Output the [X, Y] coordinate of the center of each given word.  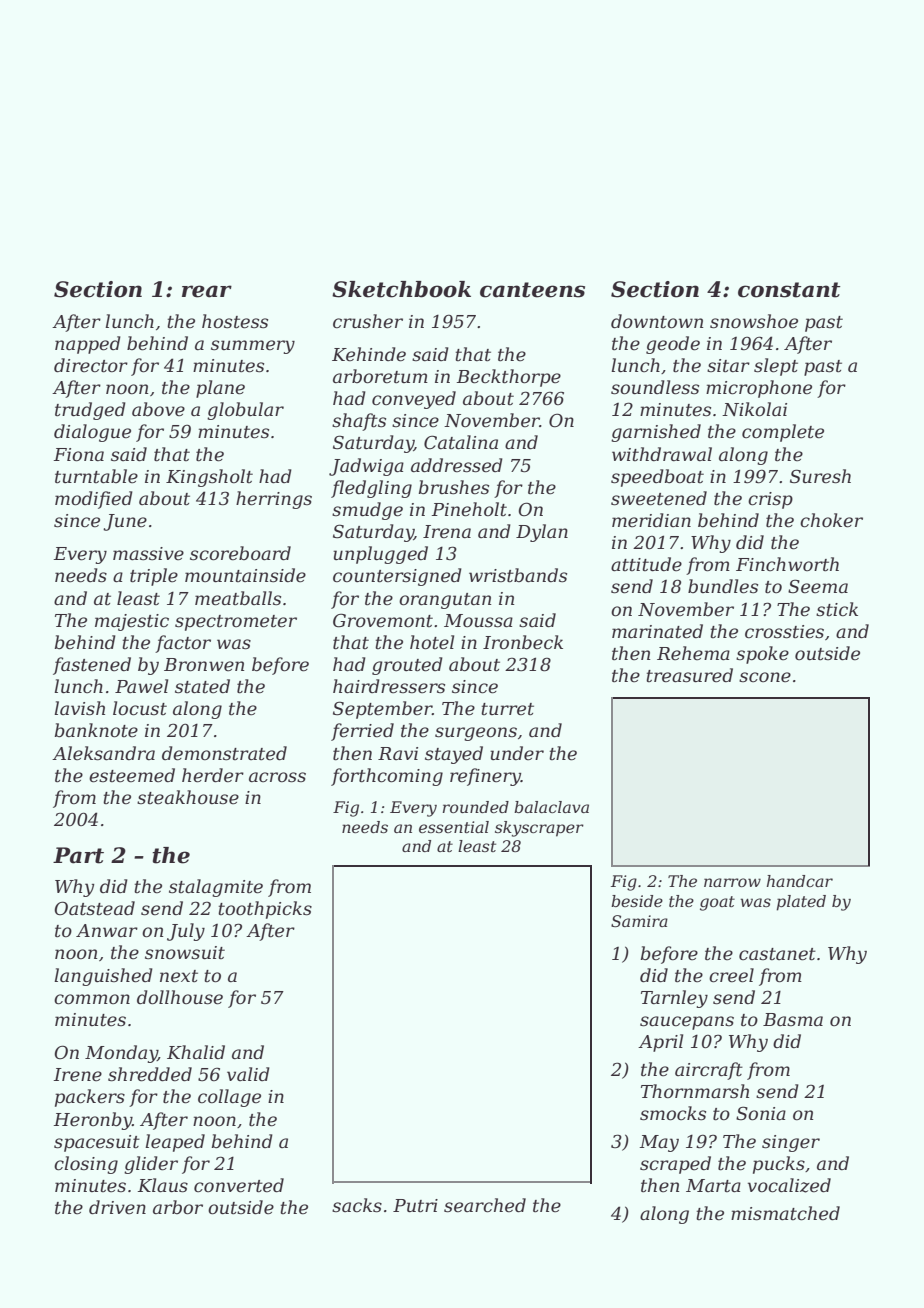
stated [202, 686]
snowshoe [754, 321]
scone [765, 677]
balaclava [551, 807]
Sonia [761, 1113]
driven [117, 1207]
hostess [235, 321]
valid [248, 1074]
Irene [77, 1074]
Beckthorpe [508, 378]
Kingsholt [209, 478]
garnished [656, 433]
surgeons [476, 734]
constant [789, 290]
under [517, 753]
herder [213, 775]
